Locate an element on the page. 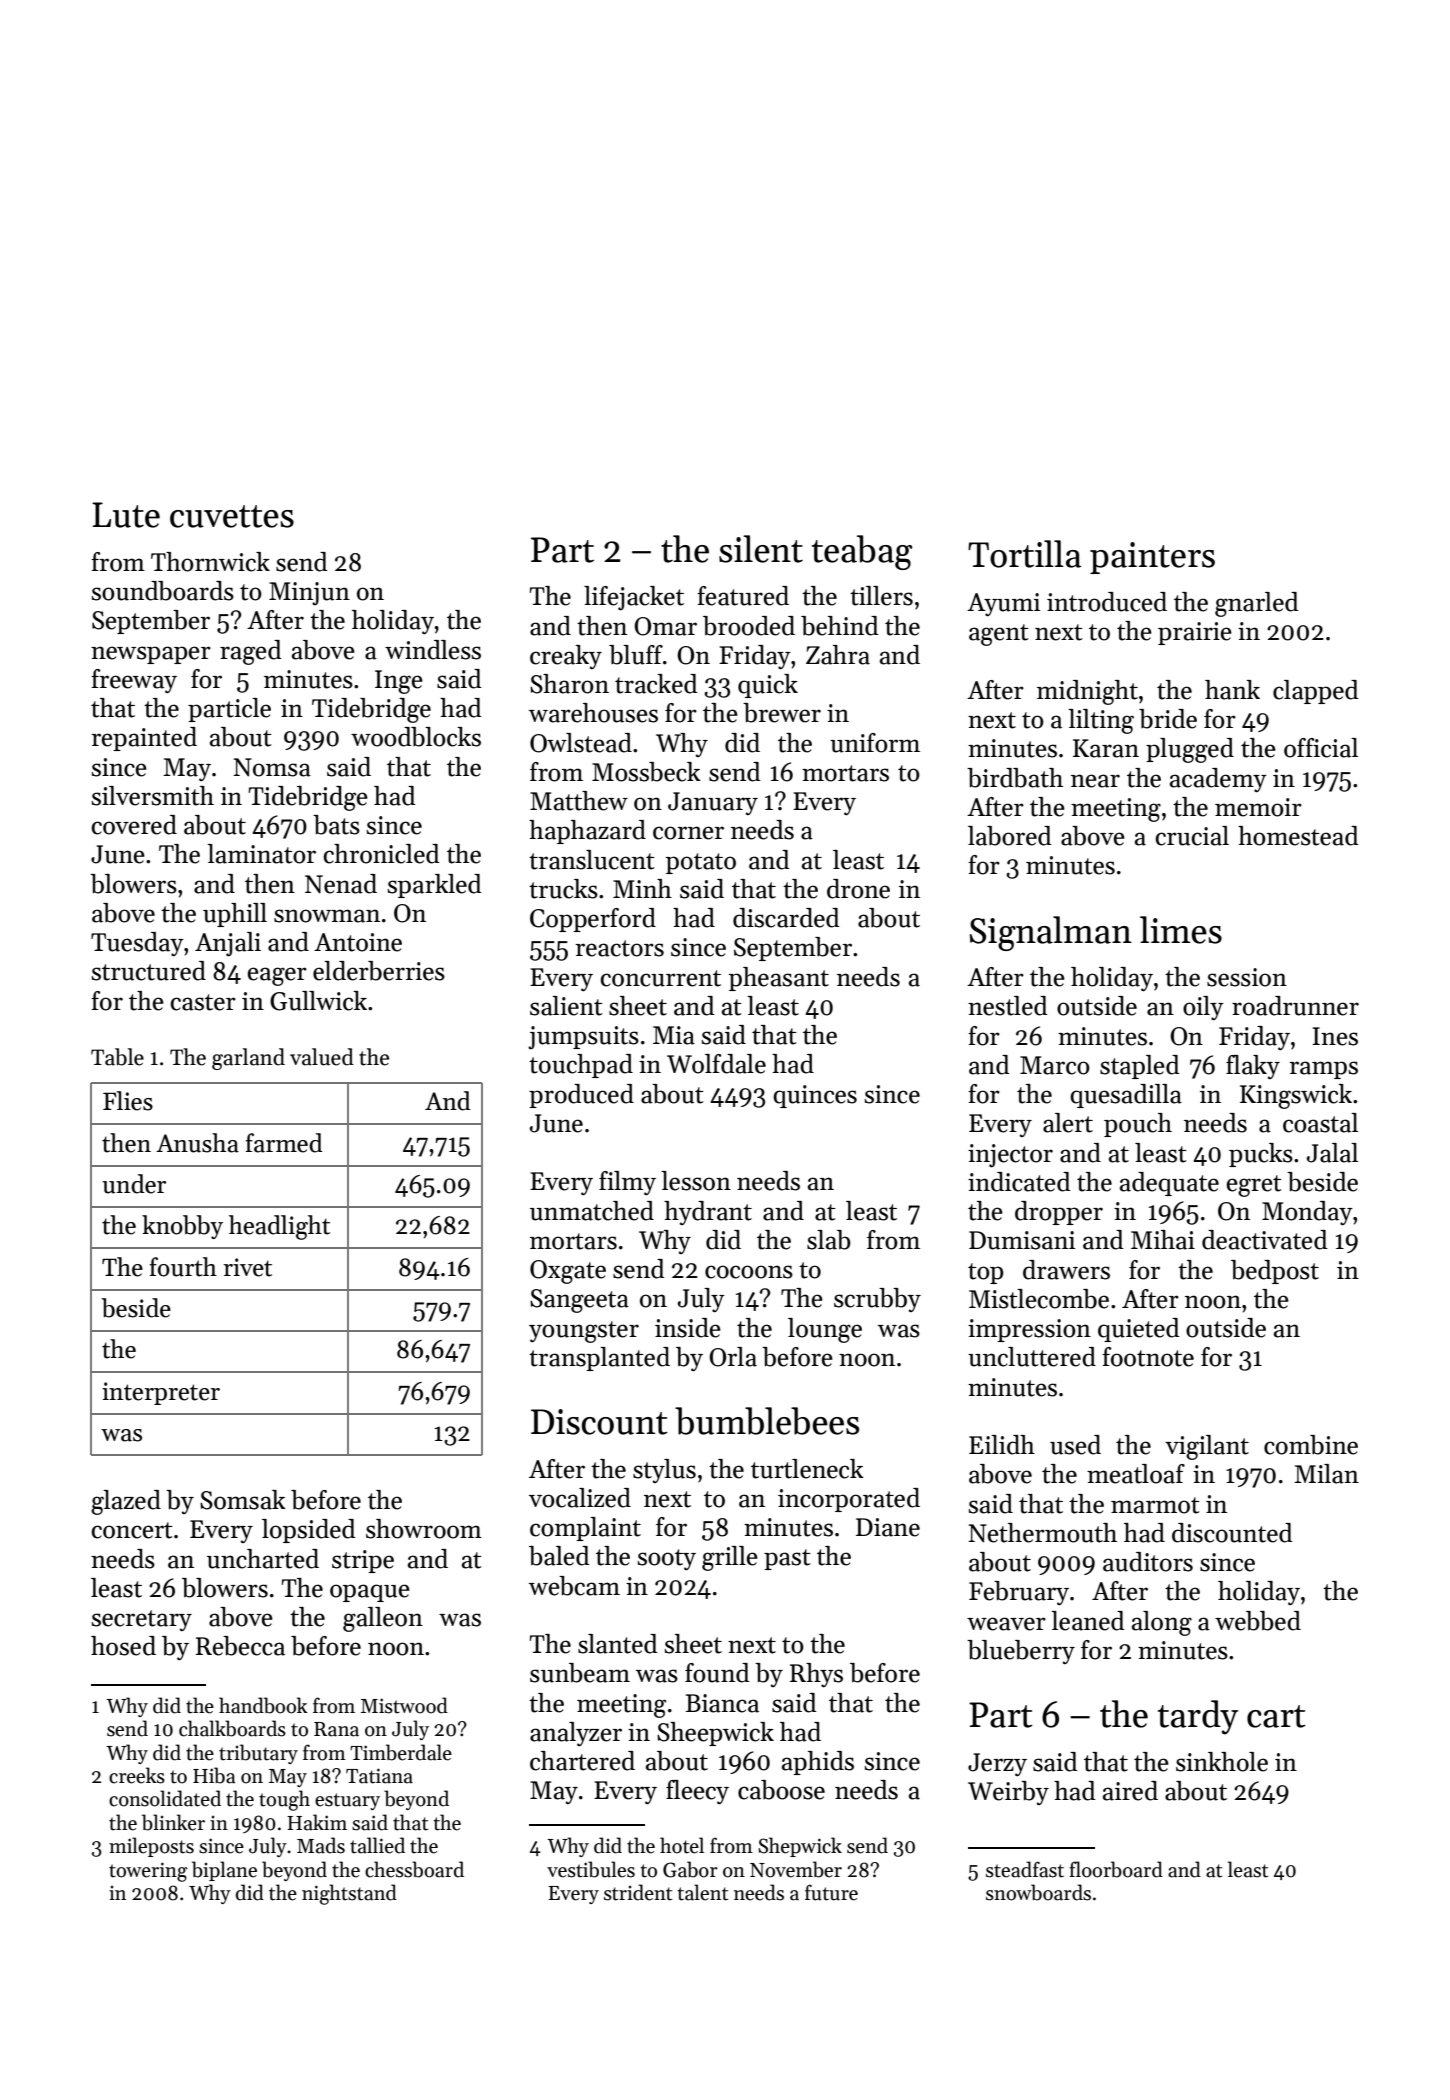 This image has width=1450, height=2100. uncharted is located at coordinates (263, 1559).
